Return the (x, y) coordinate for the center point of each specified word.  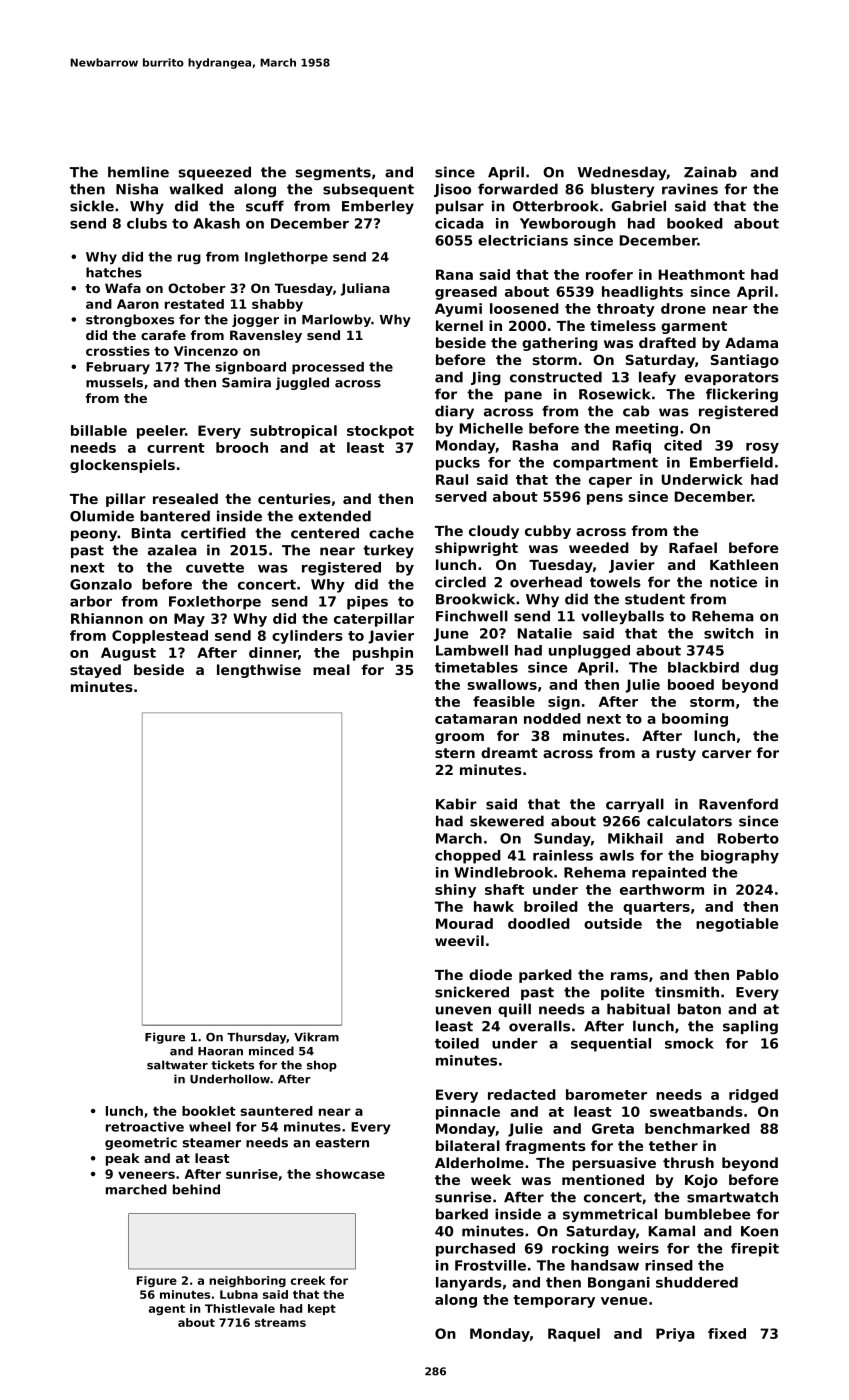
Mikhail (635, 838)
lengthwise (259, 671)
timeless (623, 325)
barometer (606, 1094)
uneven (463, 1010)
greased (466, 293)
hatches (114, 272)
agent (167, 1310)
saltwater (177, 1065)
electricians (523, 240)
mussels (114, 382)
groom (459, 738)
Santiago (745, 361)
